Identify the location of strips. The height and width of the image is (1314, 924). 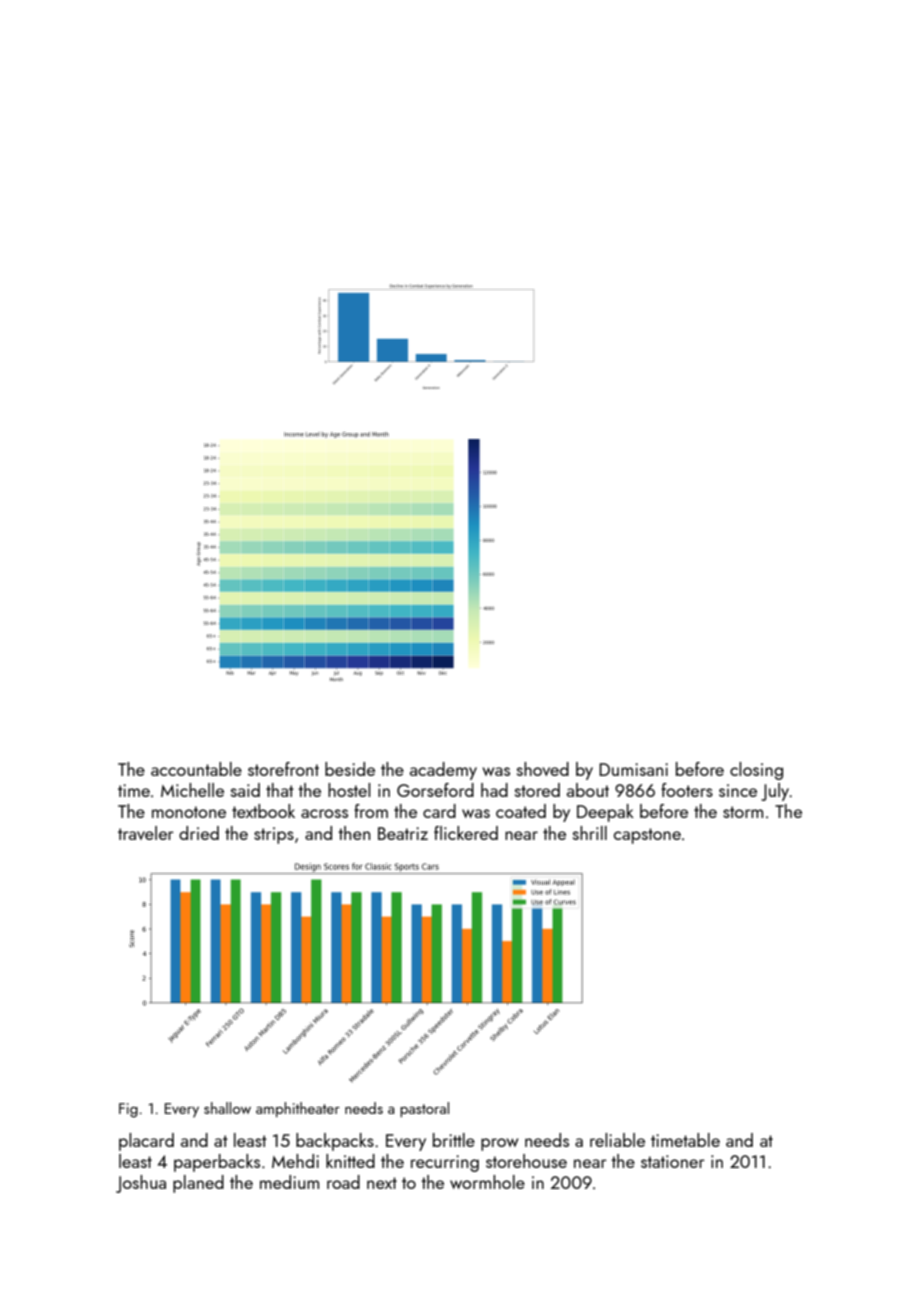
(274, 835).
